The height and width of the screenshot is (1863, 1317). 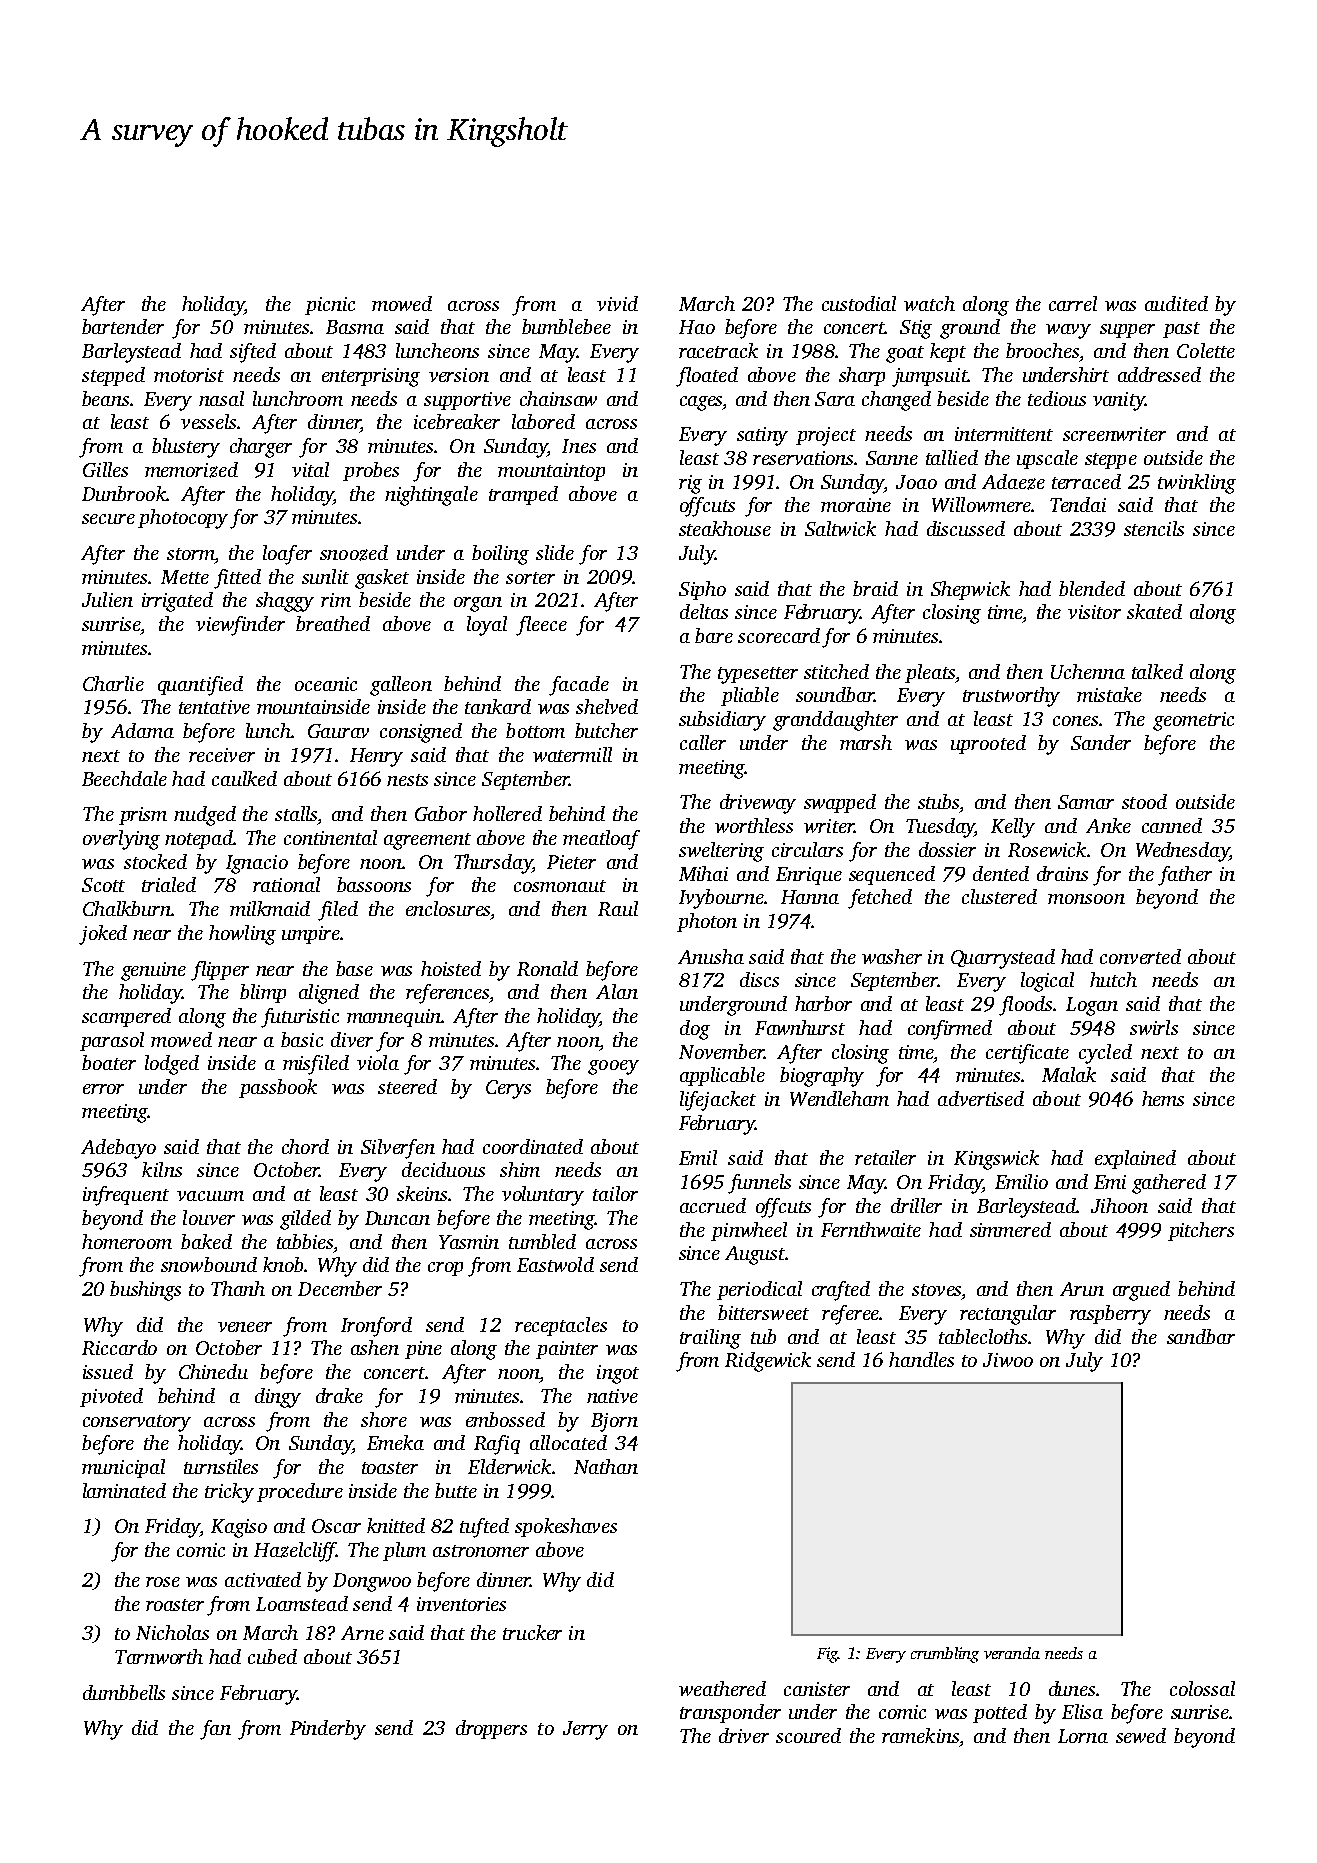 What do you see at coordinates (169, 884) in the screenshot?
I see `trialed` at bounding box center [169, 884].
